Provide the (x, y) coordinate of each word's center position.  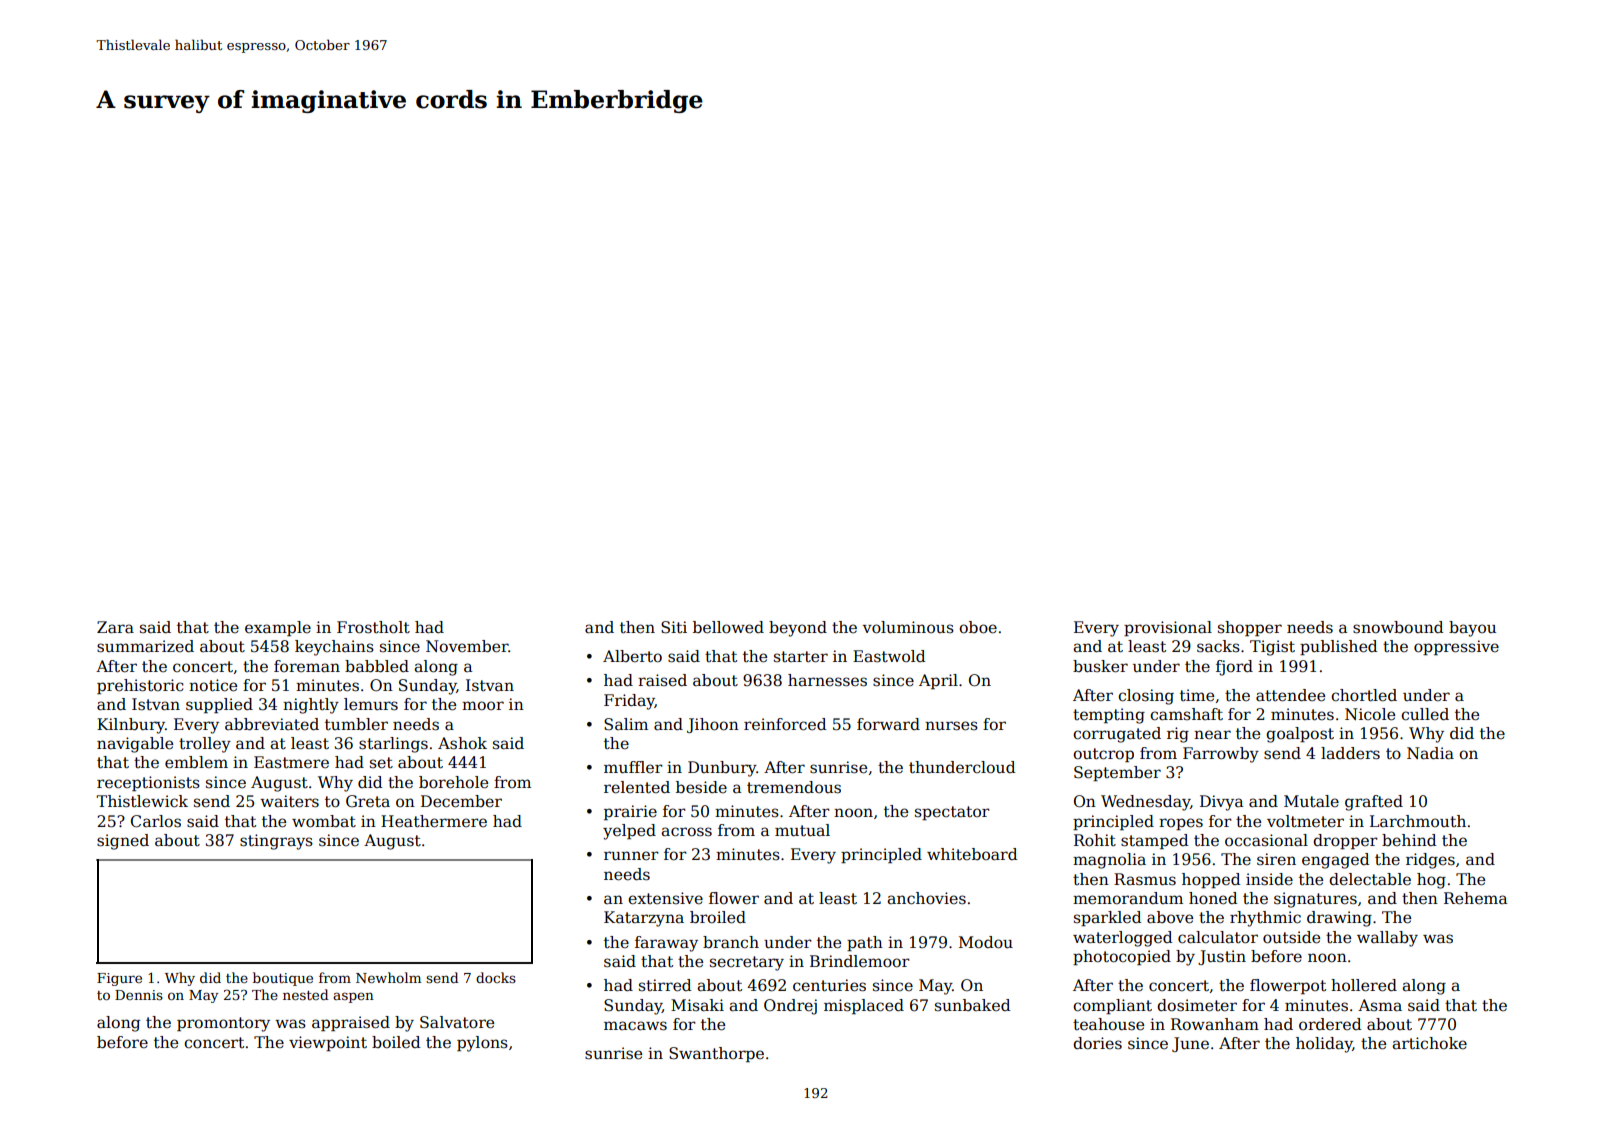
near (1212, 734)
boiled (396, 1042)
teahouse (1108, 1024)
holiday (1324, 1045)
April (938, 681)
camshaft (1186, 714)
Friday (629, 702)
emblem (196, 762)
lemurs (371, 704)
